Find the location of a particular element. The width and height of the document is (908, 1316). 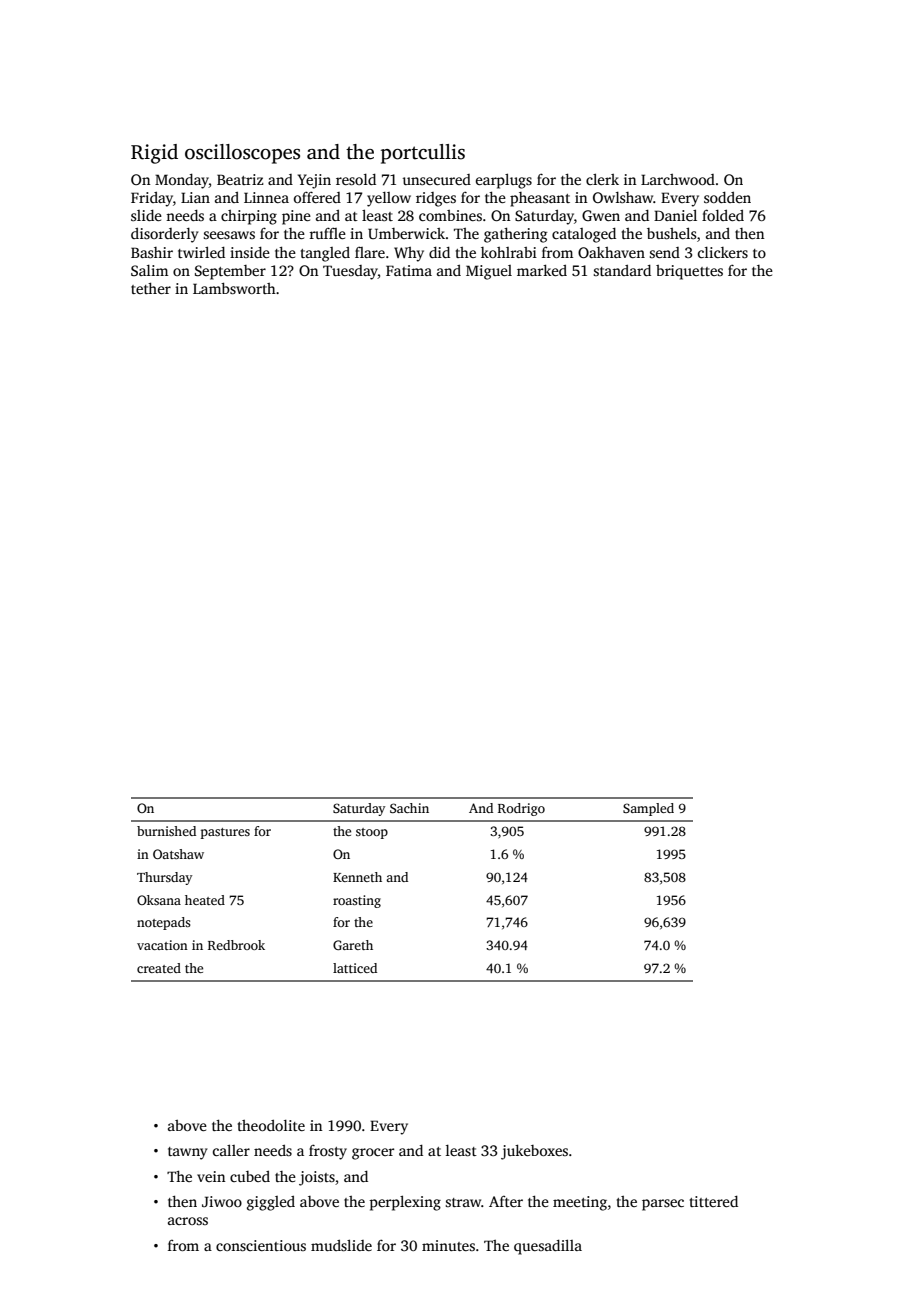

oscilloscopes is located at coordinates (242, 154).
